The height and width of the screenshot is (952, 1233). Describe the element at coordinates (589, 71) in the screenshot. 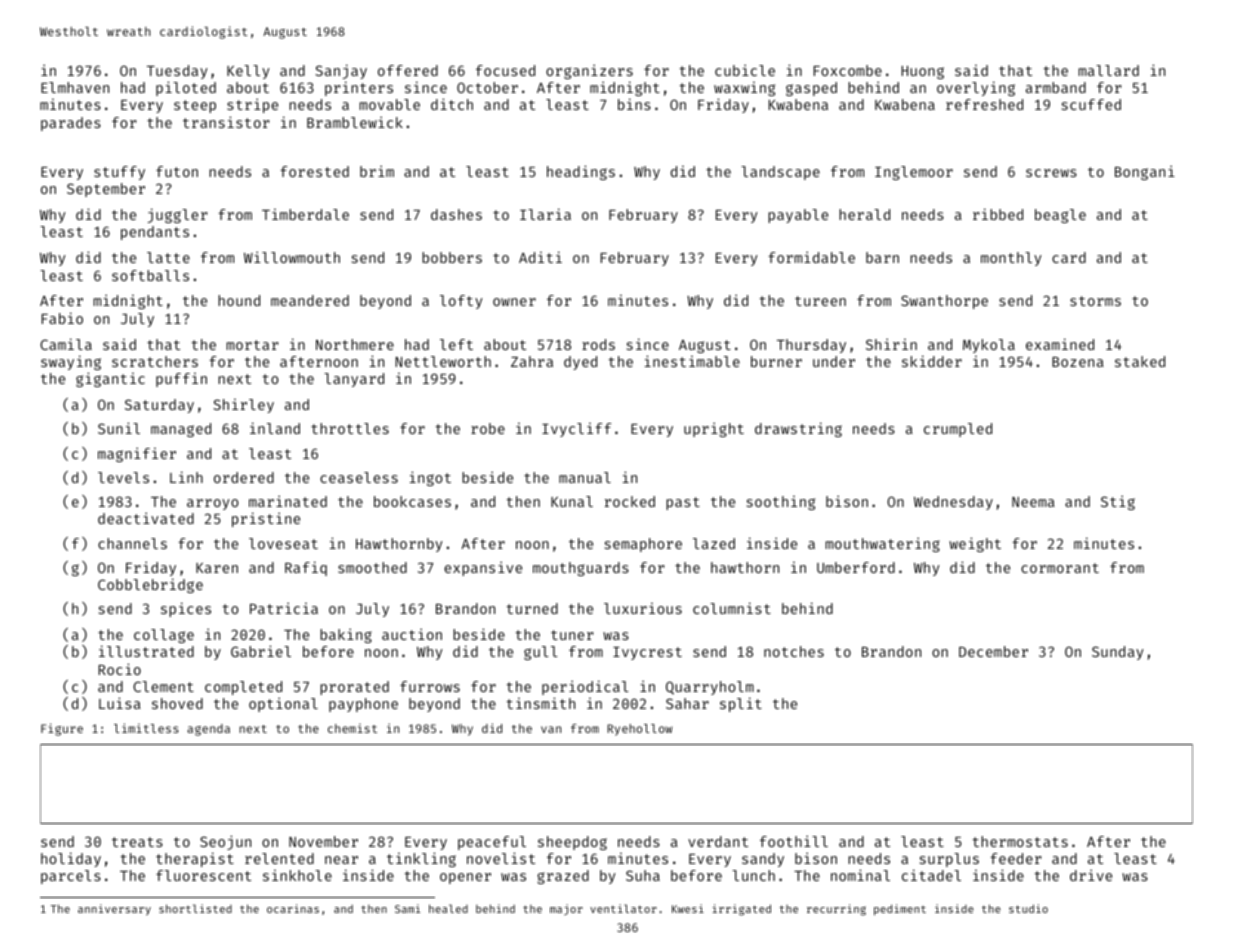

I see `organizers` at that location.
